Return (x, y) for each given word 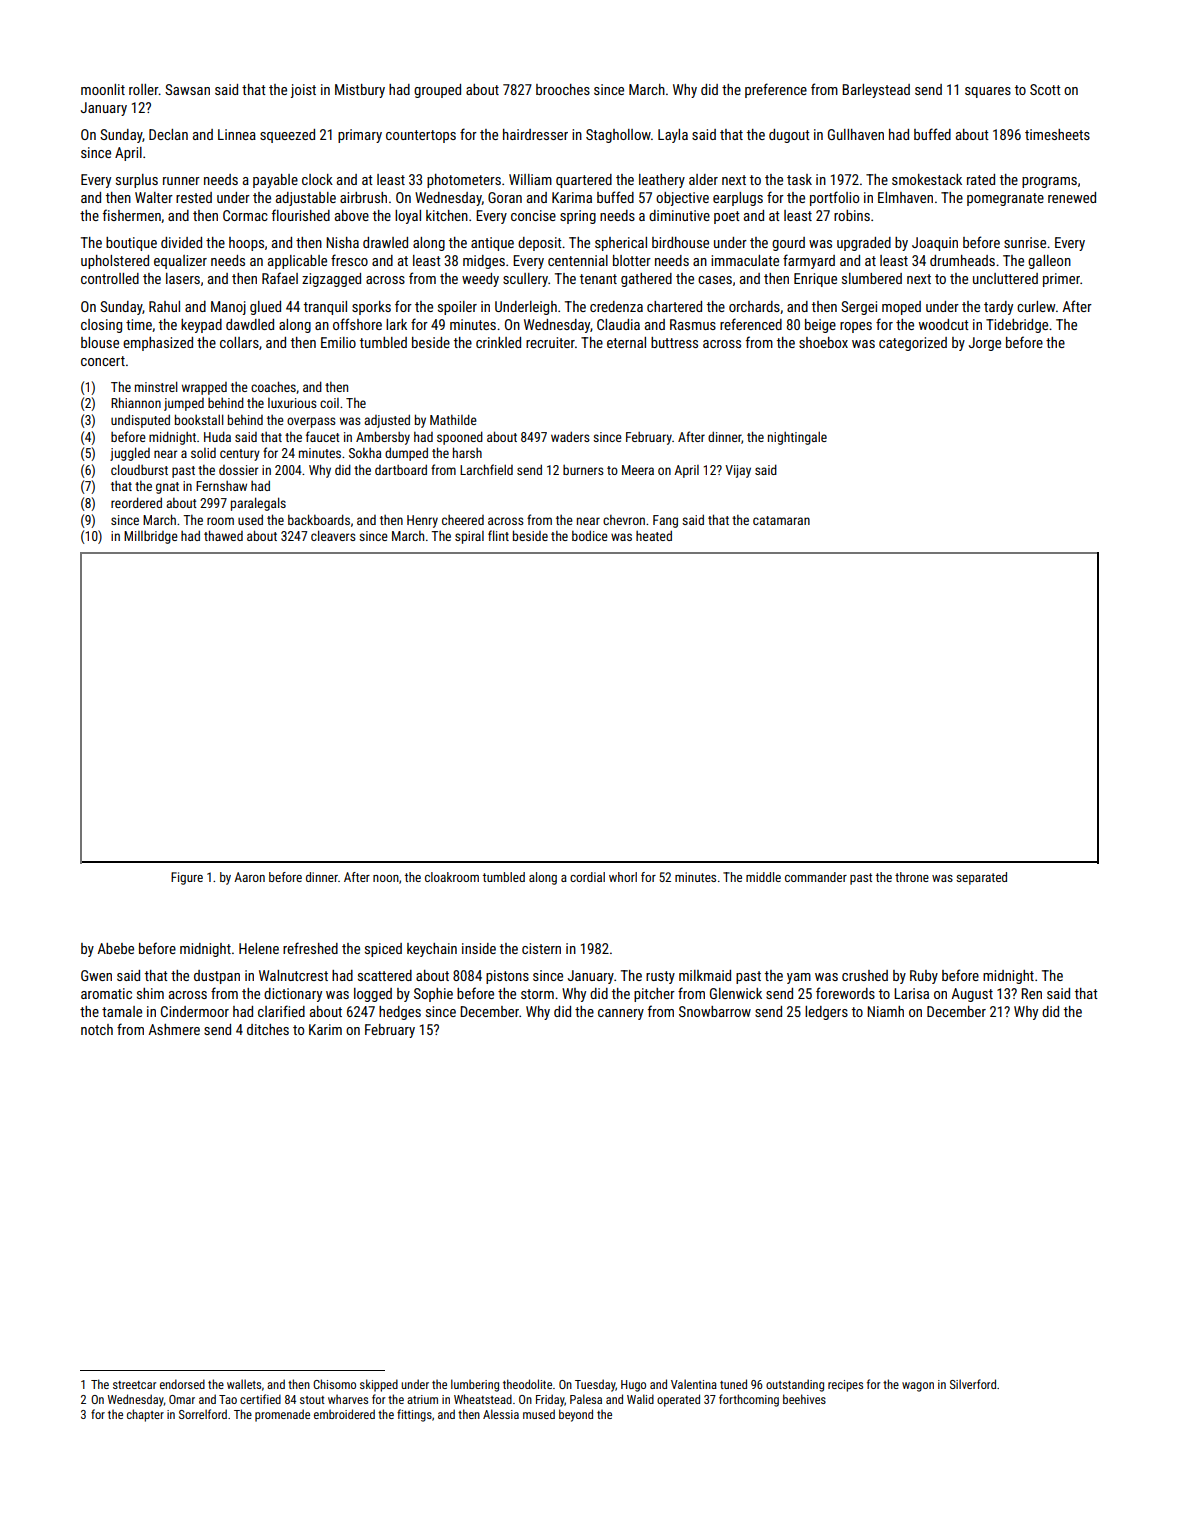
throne (912, 877)
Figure (187, 878)
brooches (563, 89)
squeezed (287, 136)
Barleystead (876, 91)
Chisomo (334, 1384)
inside (479, 948)
